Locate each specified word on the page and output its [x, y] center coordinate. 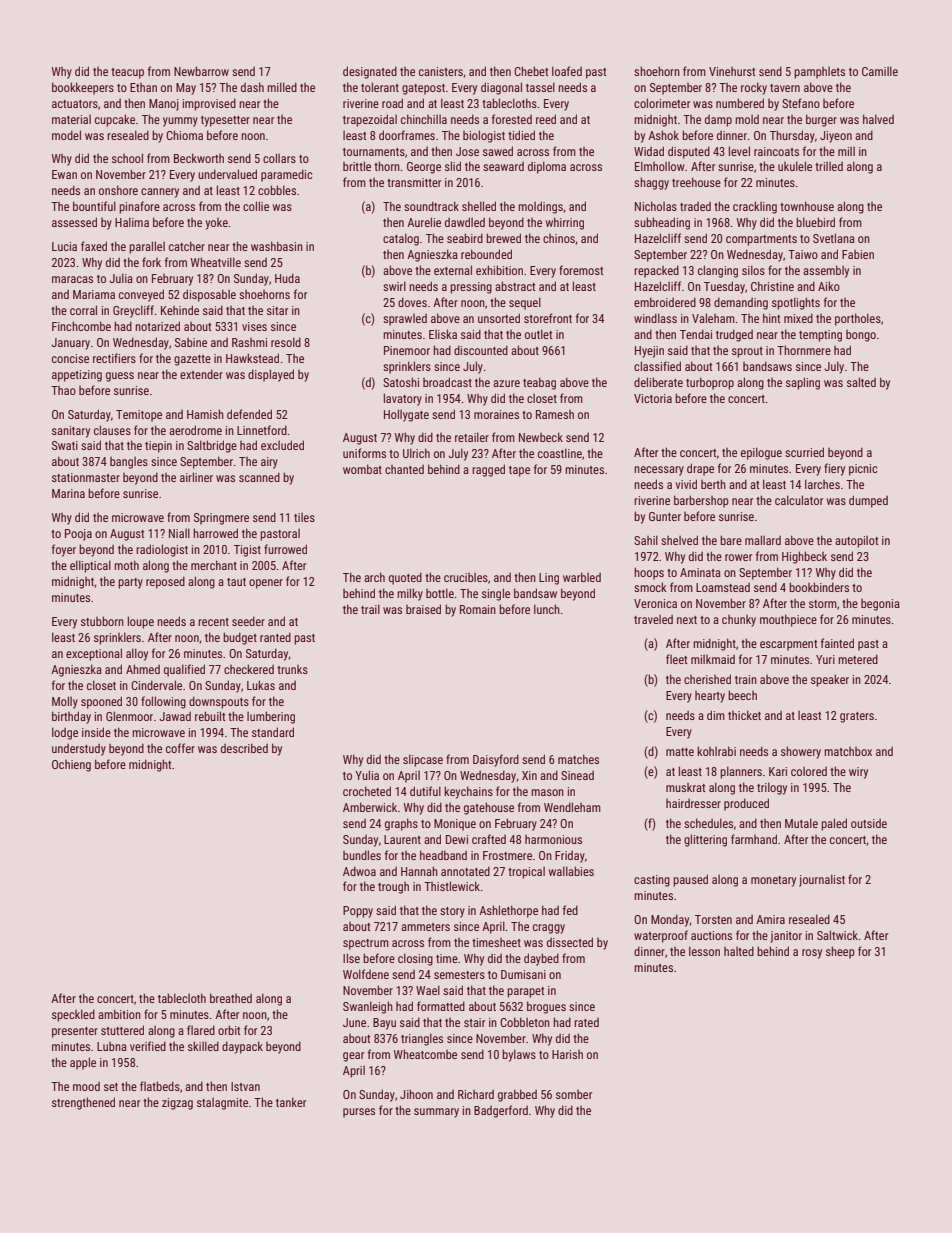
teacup [127, 73]
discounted [481, 350]
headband [443, 855]
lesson [704, 951]
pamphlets [819, 73]
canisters [441, 71]
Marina [68, 493]
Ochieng [71, 766]
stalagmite [222, 1104]
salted [861, 382]
